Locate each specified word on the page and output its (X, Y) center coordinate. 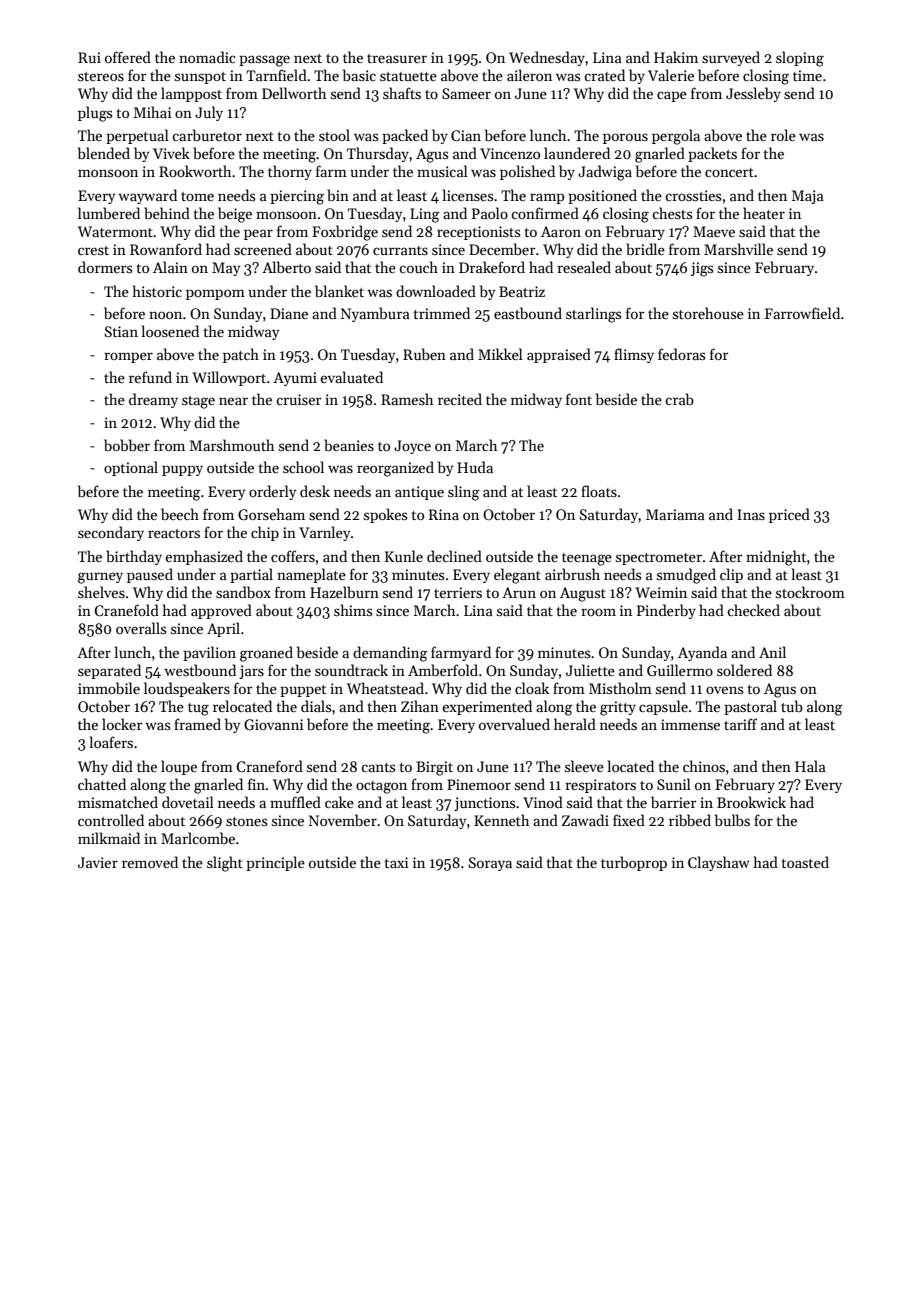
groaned (266, 654)
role (783, 135)
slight (225, 864)
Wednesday (547, 58)
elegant (517, 576)
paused (150, 575)
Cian (466, 135)
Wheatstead (385, 688)
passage (264, 61)
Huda (475, 467)
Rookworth (195, 171)
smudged (686, 576)
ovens (724, 690)
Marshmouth (232, 445)
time (807, 75)
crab (679, 399)
